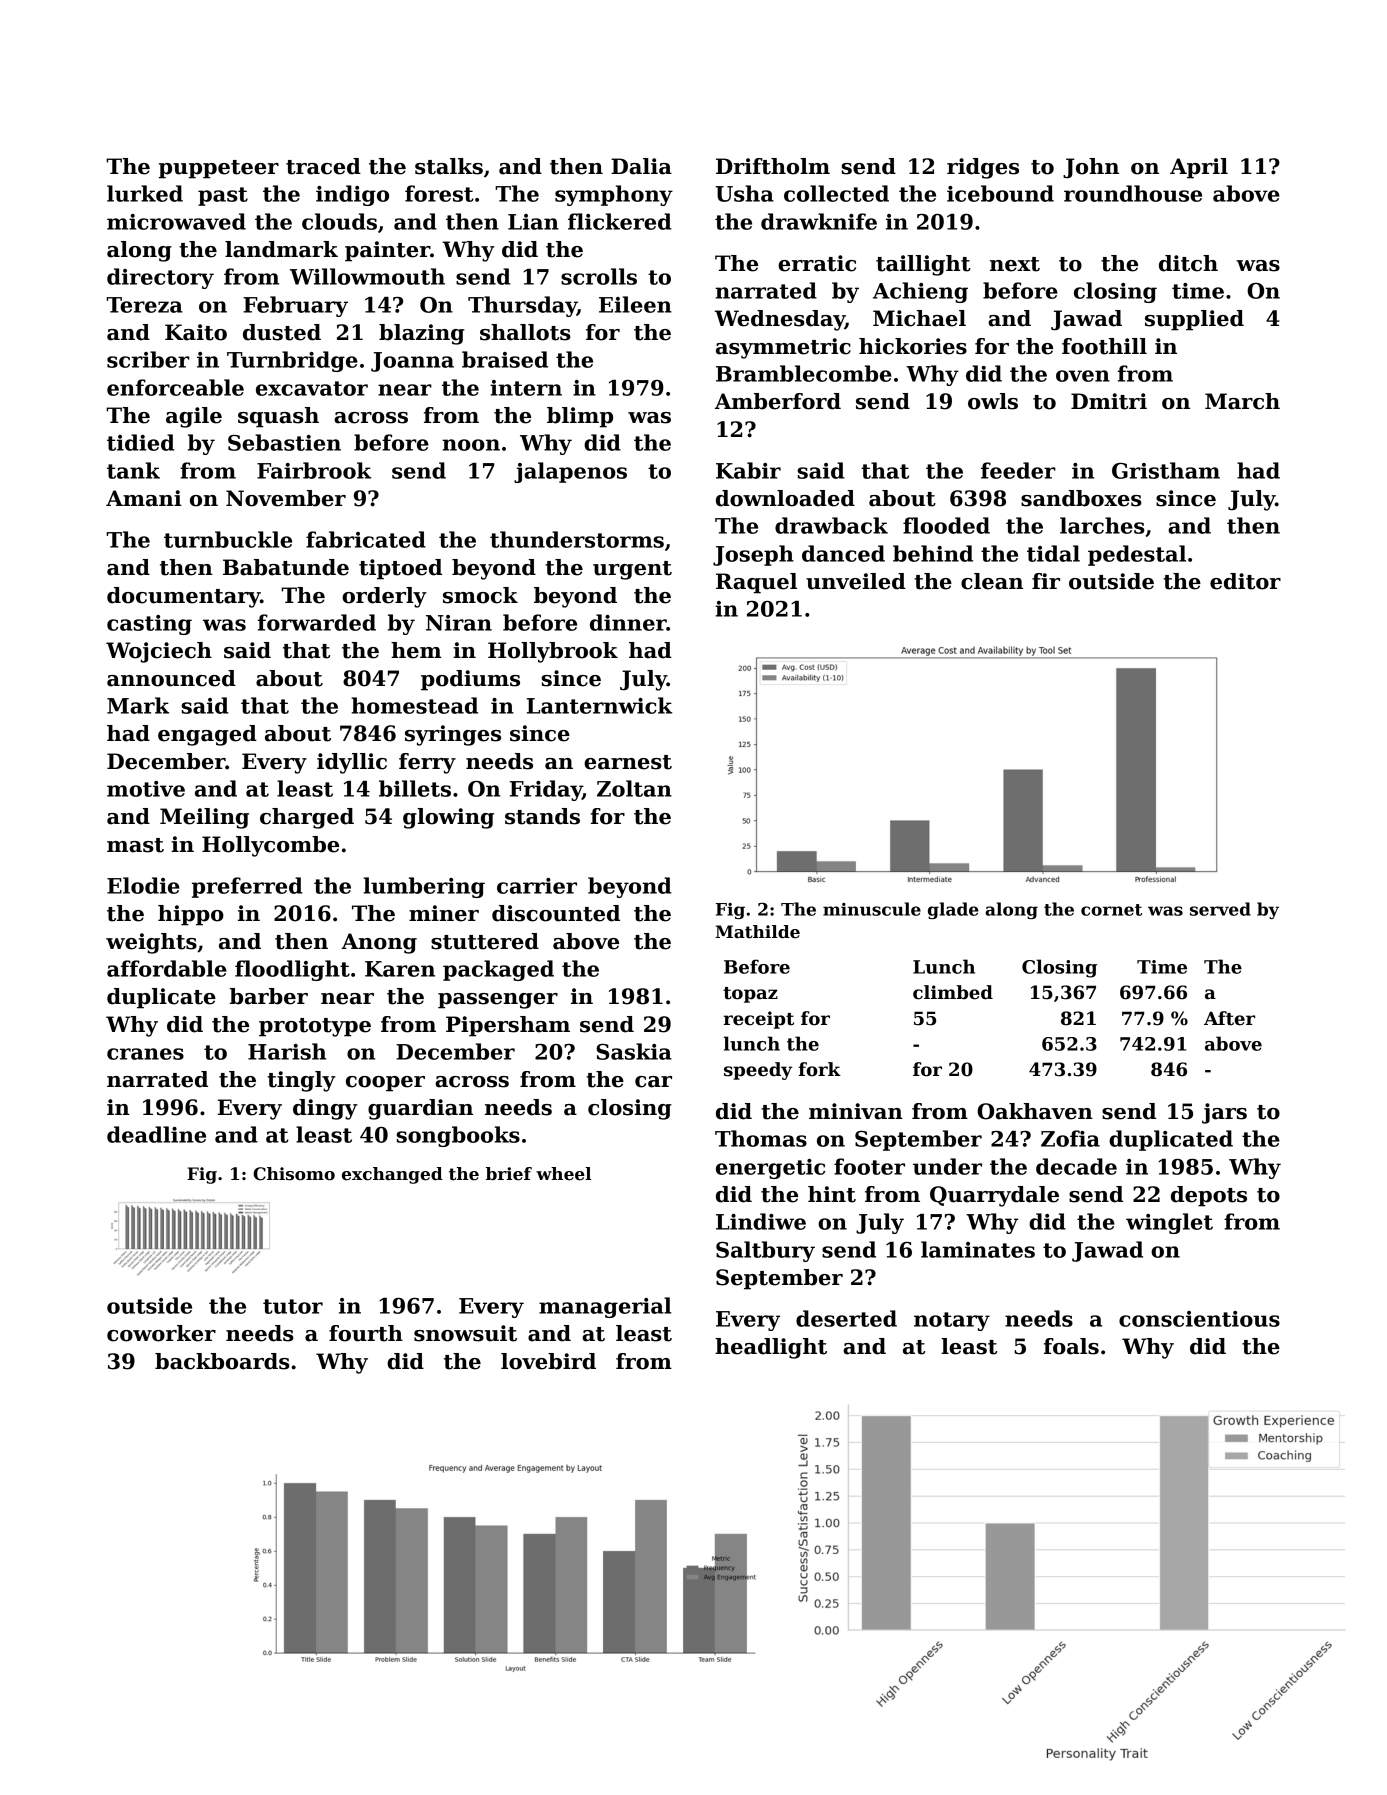  What do you see at coordinates (385, 1084) in the image?
I see `cooper` at bounding box center [385, 1084].
